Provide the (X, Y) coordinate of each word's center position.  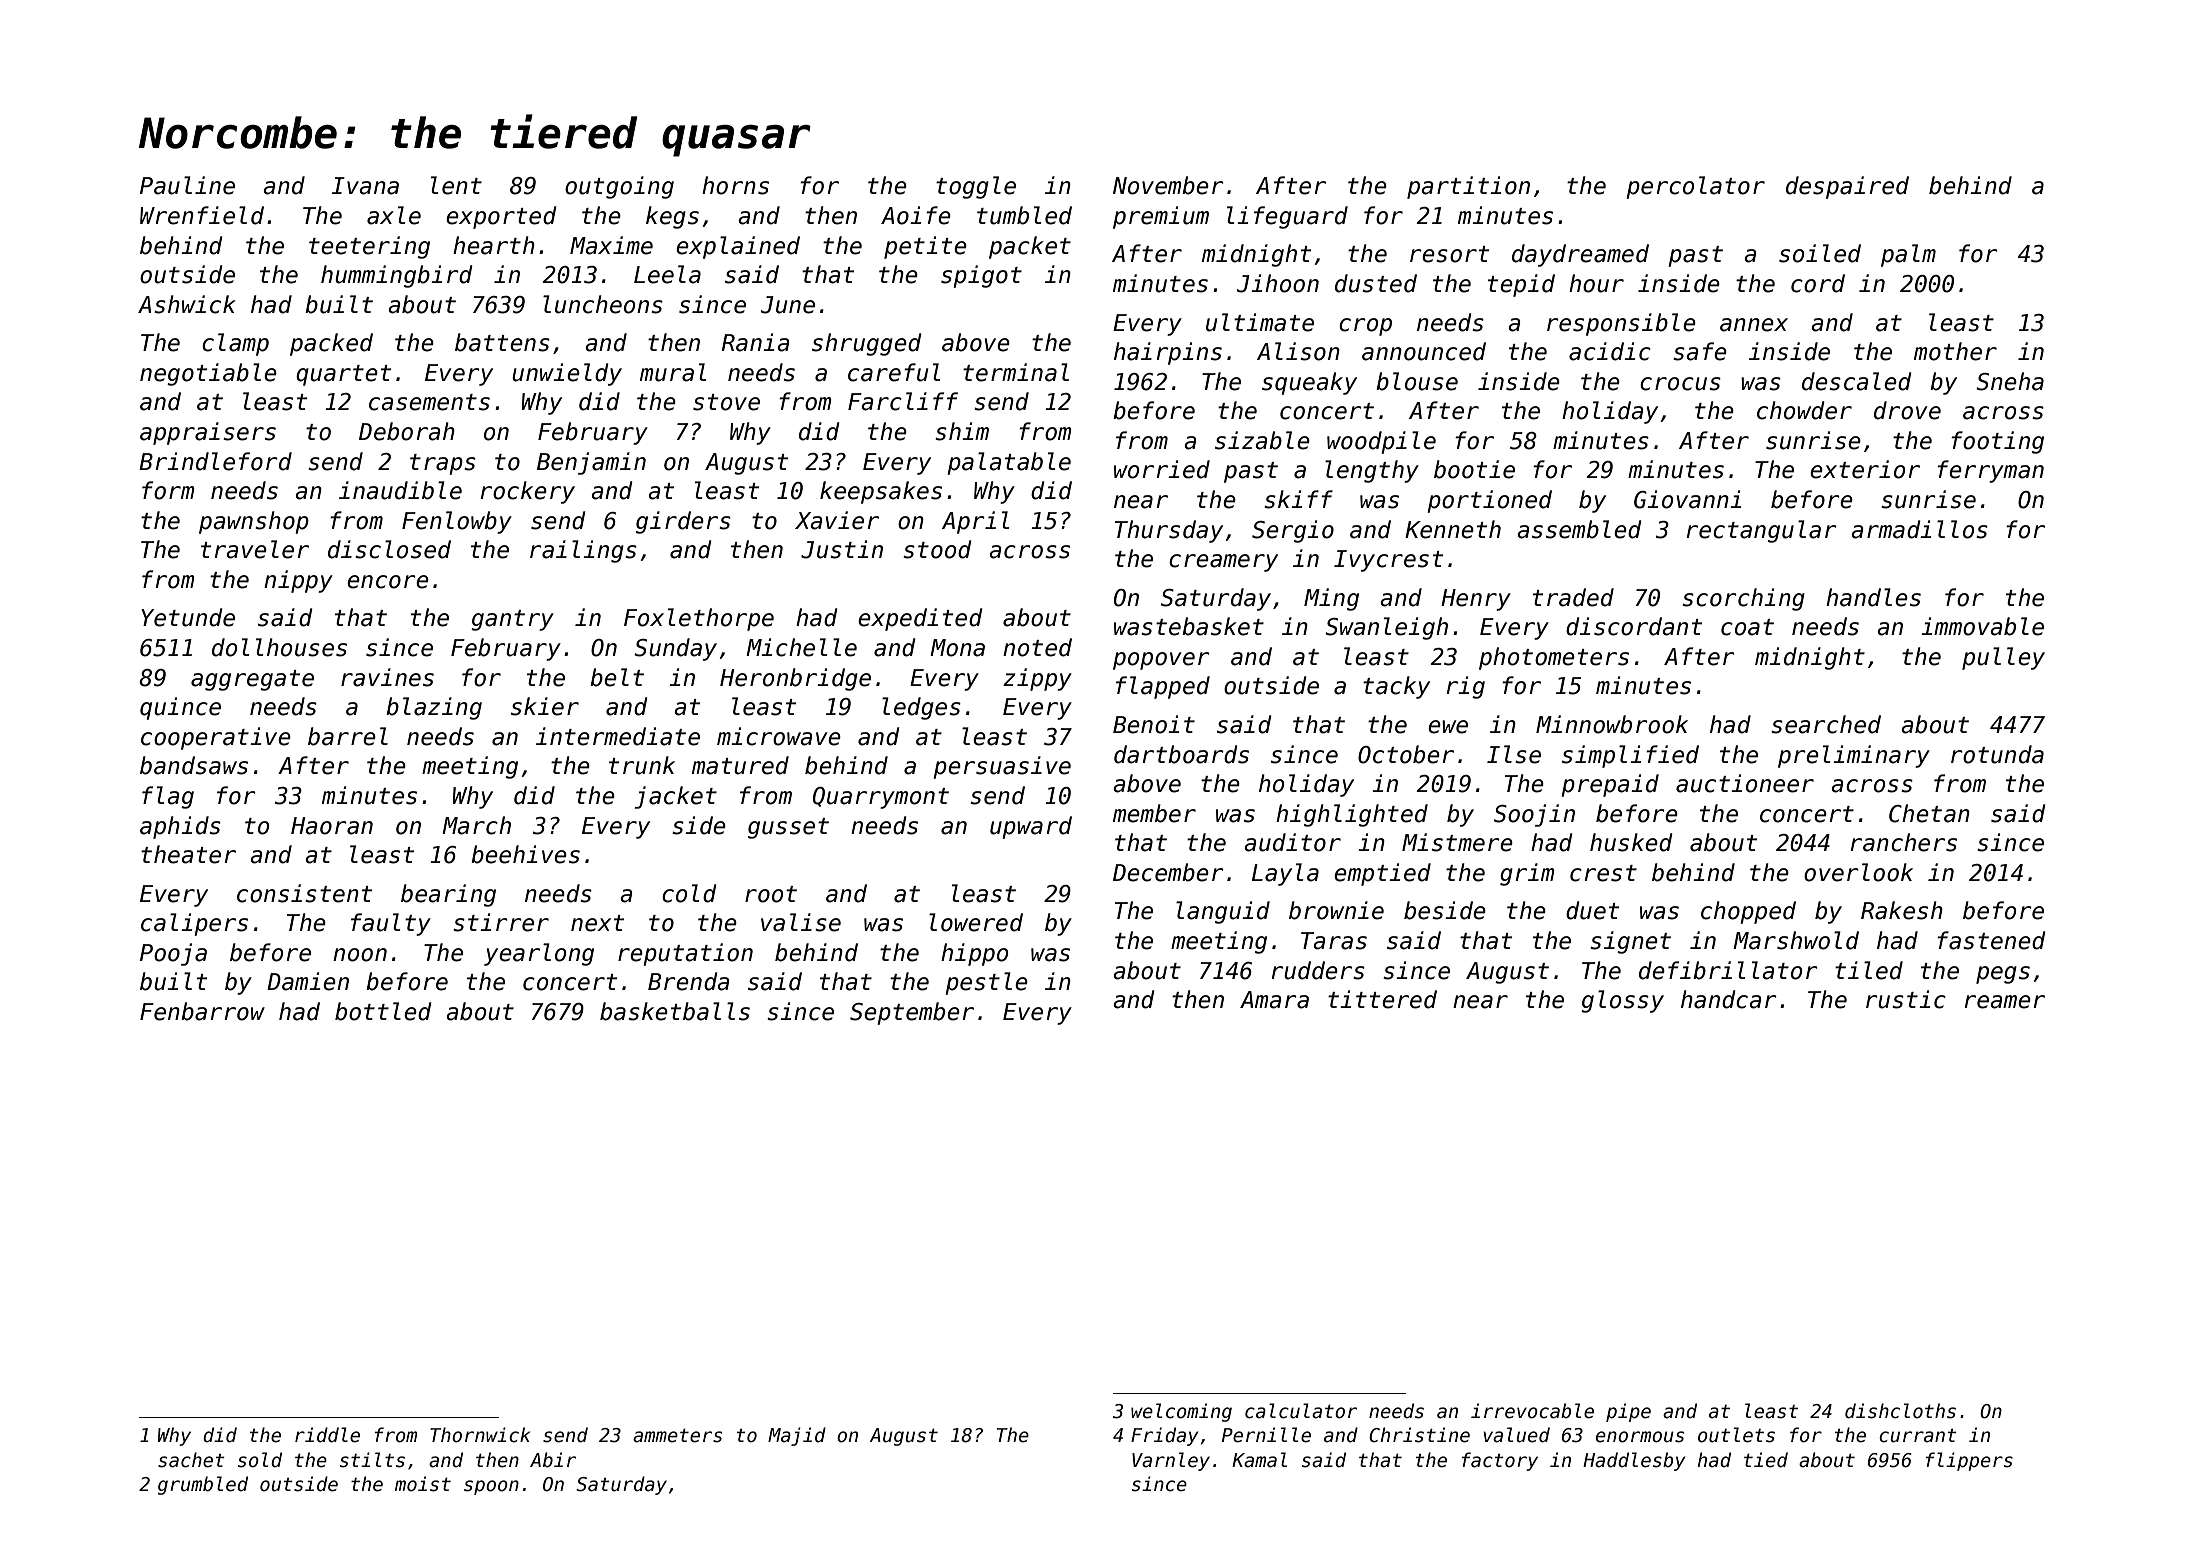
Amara (1274, 1000)
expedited (920, 619)
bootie (1474, 469)
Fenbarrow (202, 1011)
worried (1162, 469)
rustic (1906, 999)
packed (331, 344)
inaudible (400, 490)
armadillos (1919, 529)
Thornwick (480, 1435)
